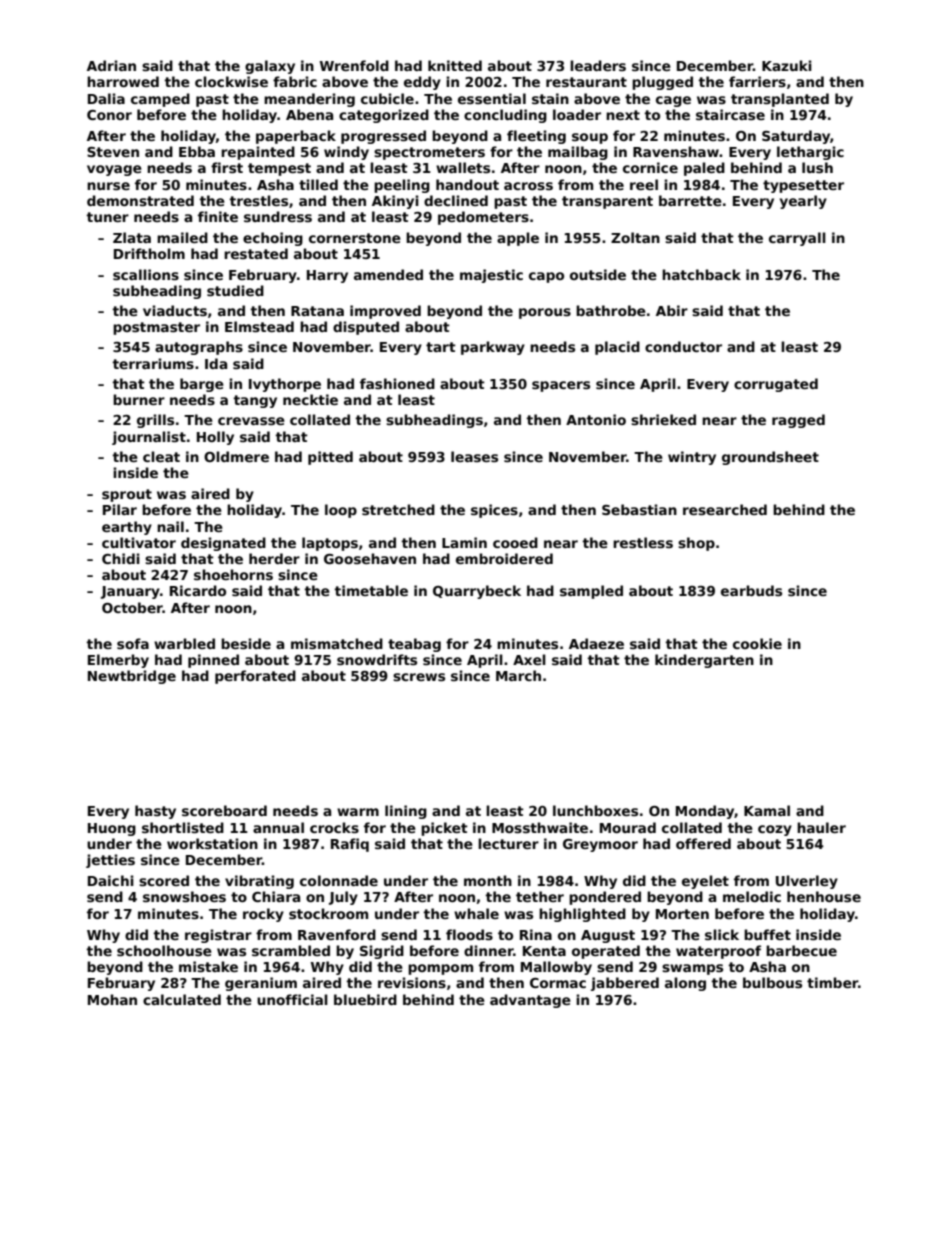  Describe the element at coordinates (132, 607) in the screenshot. I see `October` at that location.
